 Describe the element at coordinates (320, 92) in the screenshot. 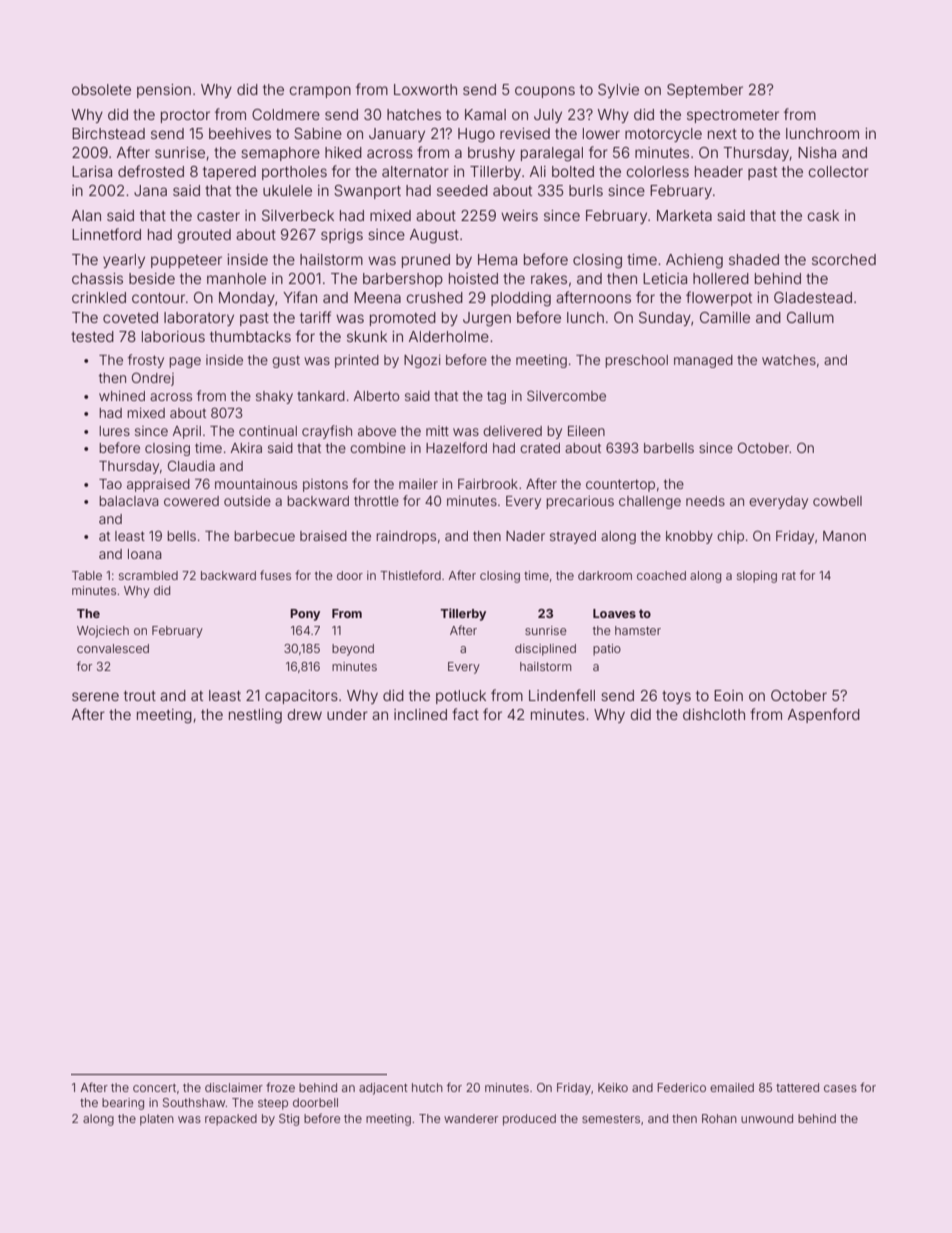

I see `crampon` at that location.
